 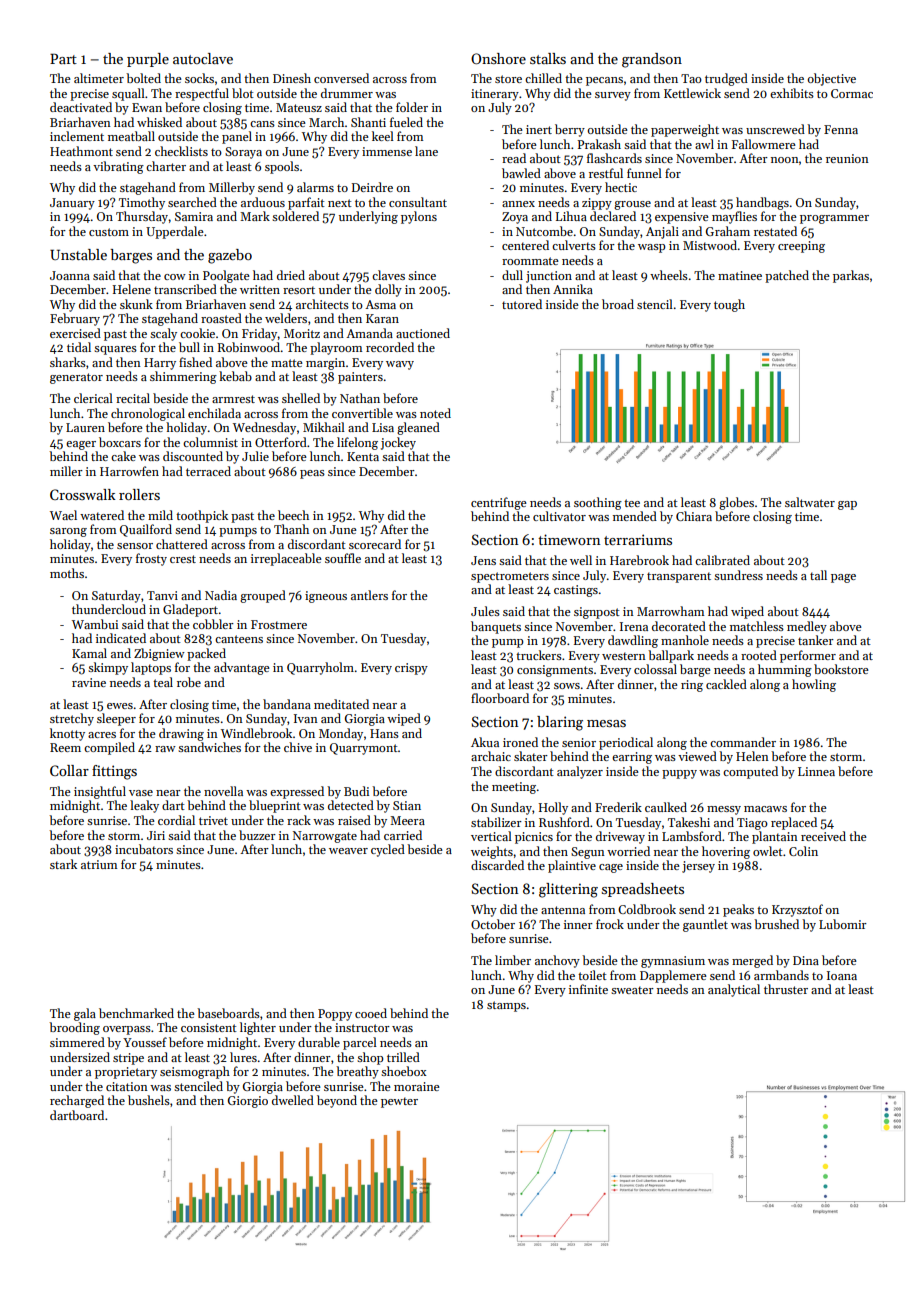 I want to click on Ewan, so click(x=147, y=107).
